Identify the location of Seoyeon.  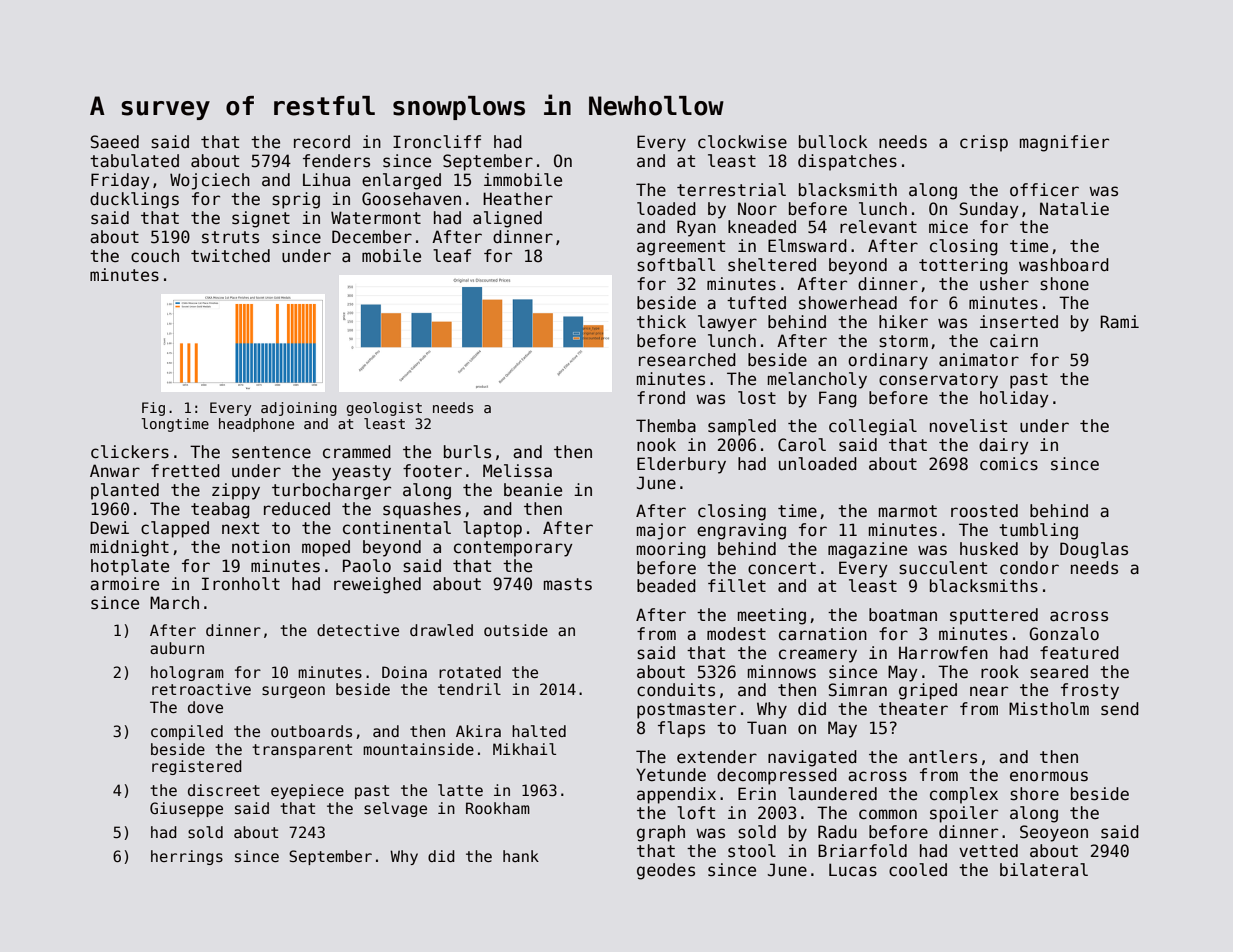
(1054, 833).
